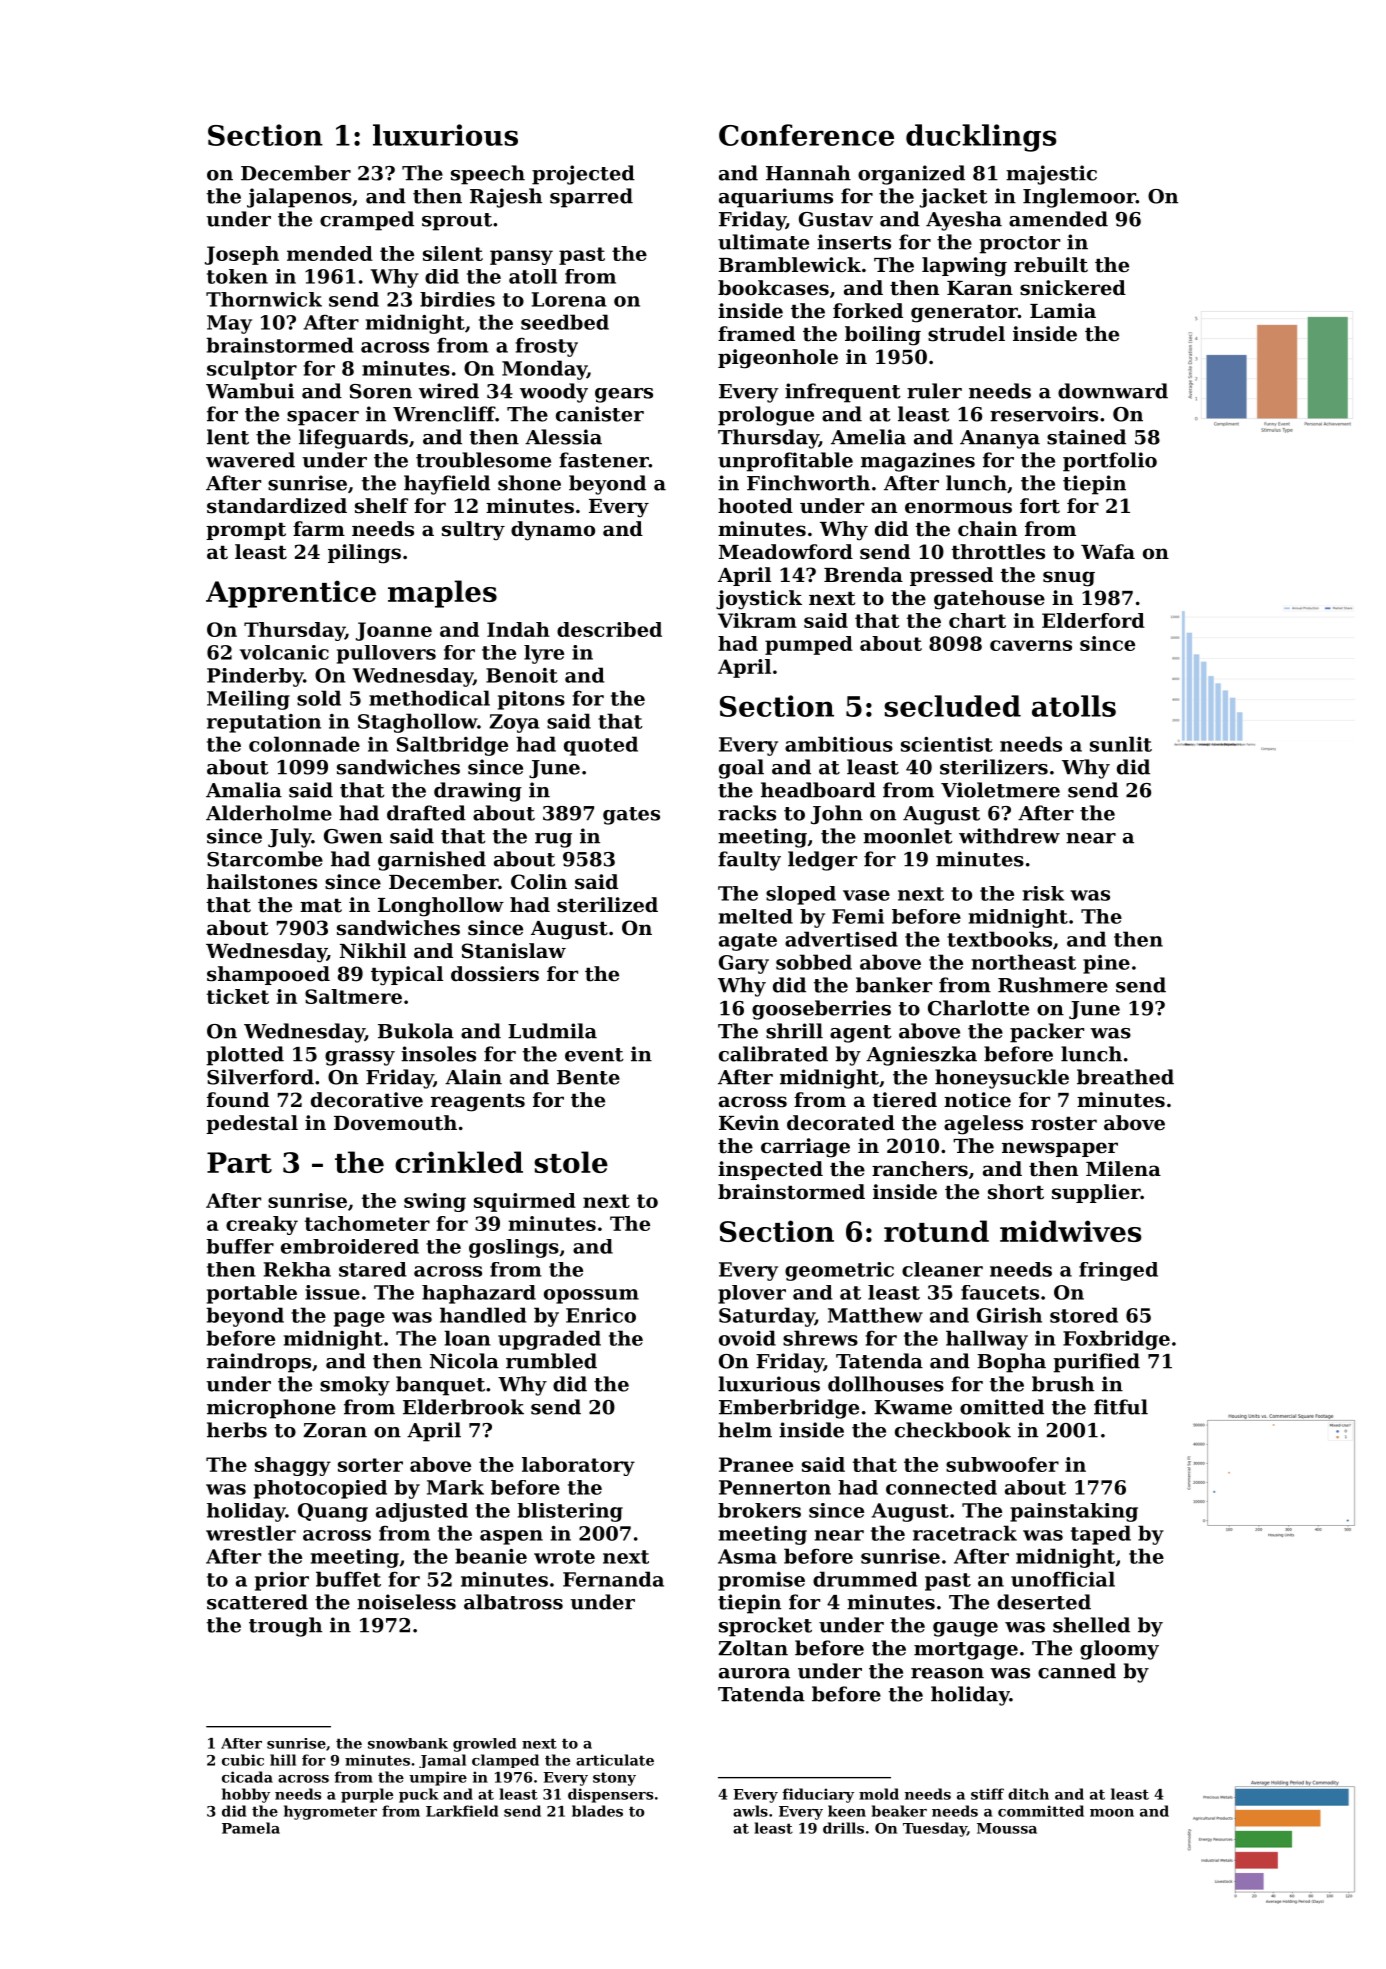  Describe the element at coordinates (264, 299) in the screenshot. I see `Thornwick` at that location.
